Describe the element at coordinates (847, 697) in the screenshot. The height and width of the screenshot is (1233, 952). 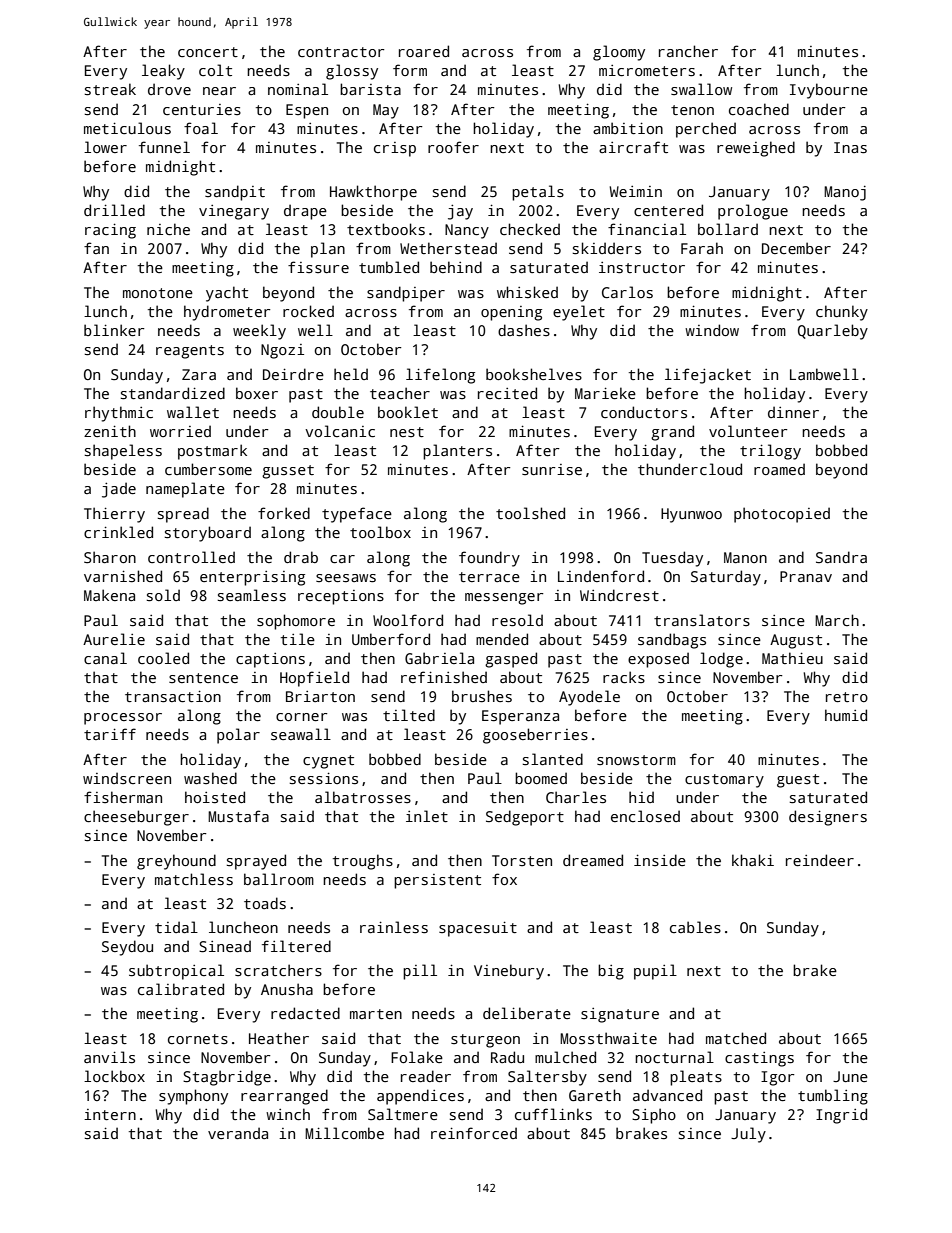
I see `retro` at that location.
